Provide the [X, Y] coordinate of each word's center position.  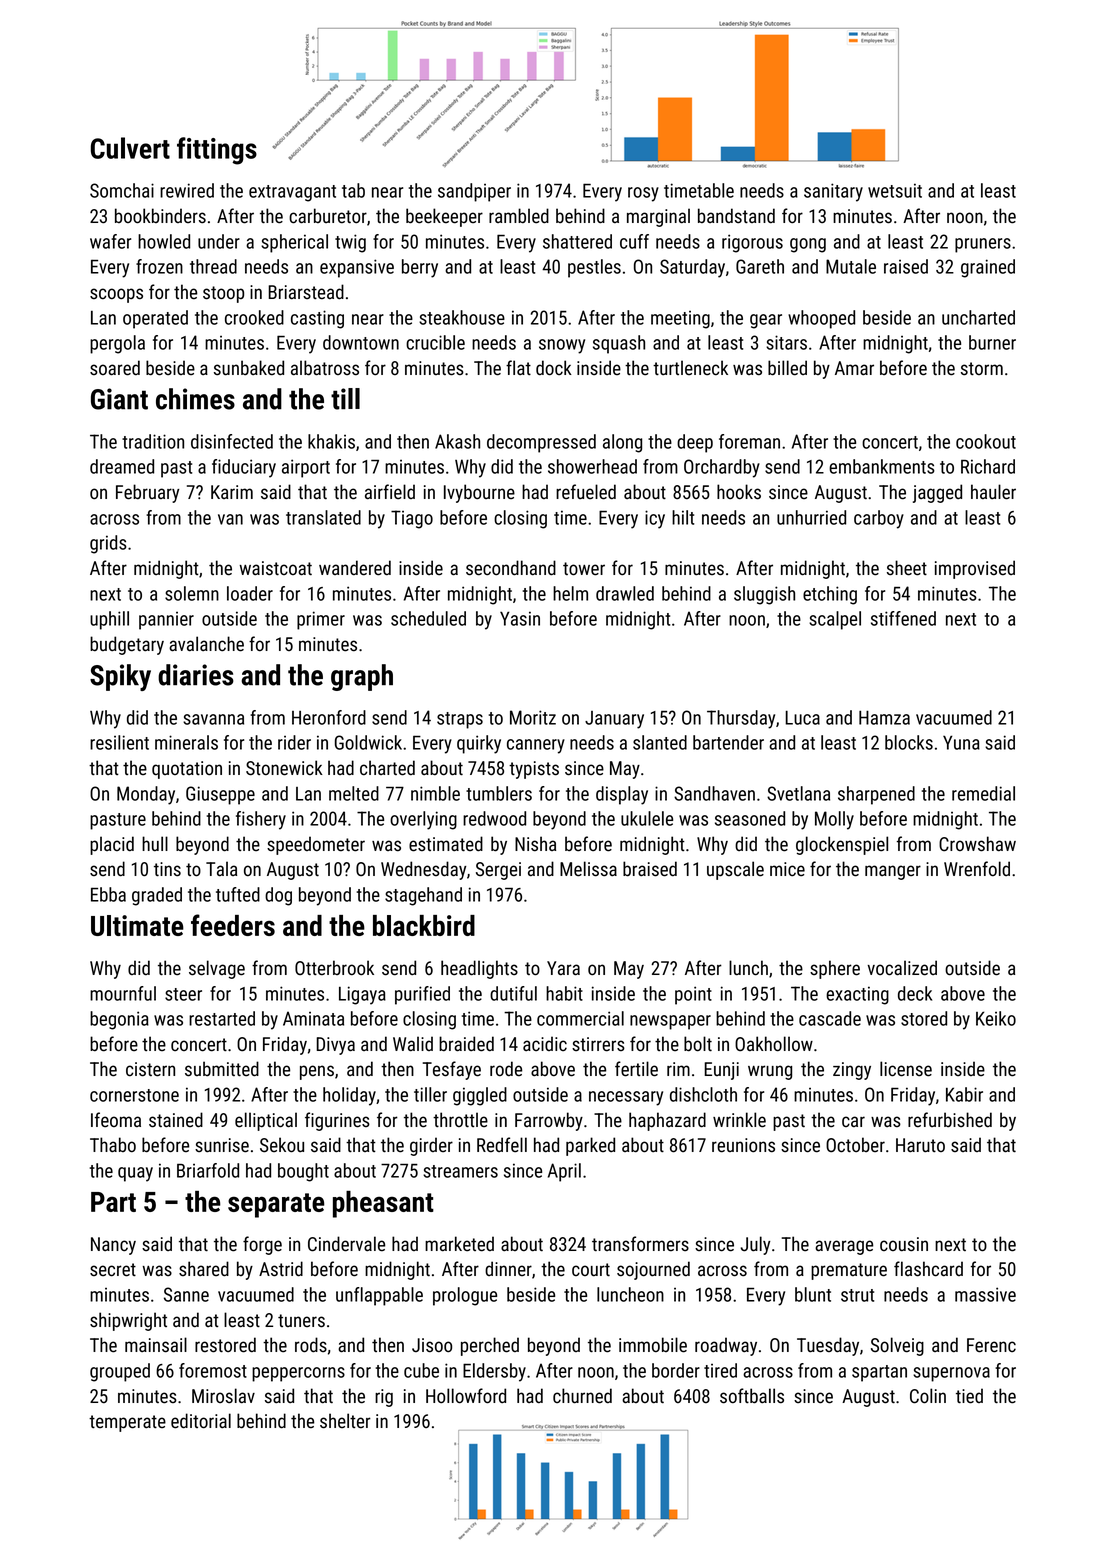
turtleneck [690, 368]
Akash [457, 441]
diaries [196, 675]
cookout [986, 441]
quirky [479, 744]
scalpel [835, 620]
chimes [195, 399]
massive [985, 1294]
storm [982, 369]
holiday [349, 1096]
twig [350, 243]
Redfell [502, 1145]
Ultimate [137, 925]
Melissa [588, 869]
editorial [201, 1421]
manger [893, 872]
